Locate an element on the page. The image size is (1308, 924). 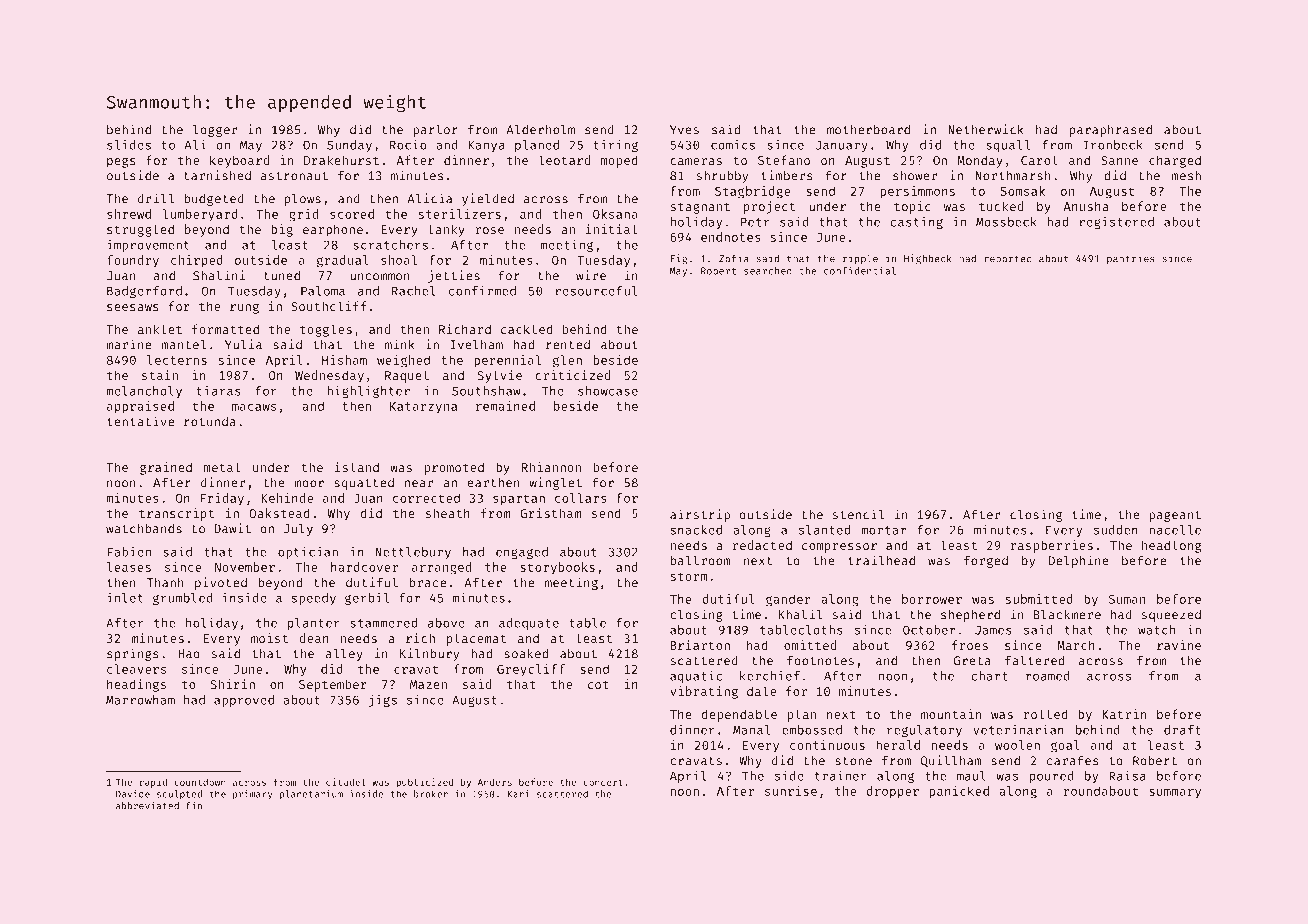
pantries is located at coordinates (1131, 259).
